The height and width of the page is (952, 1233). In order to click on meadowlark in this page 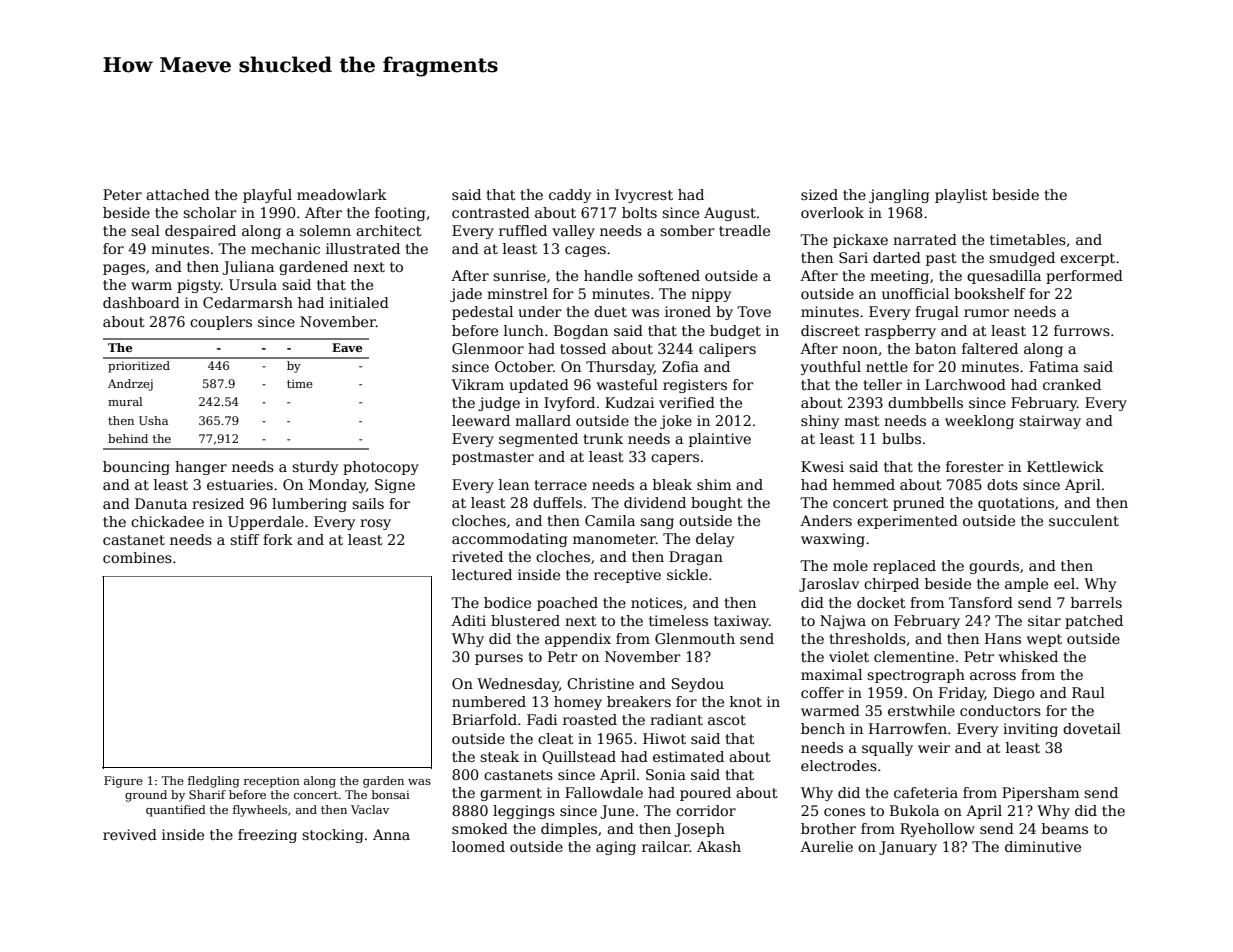, I will do `click(342, 194)`.
